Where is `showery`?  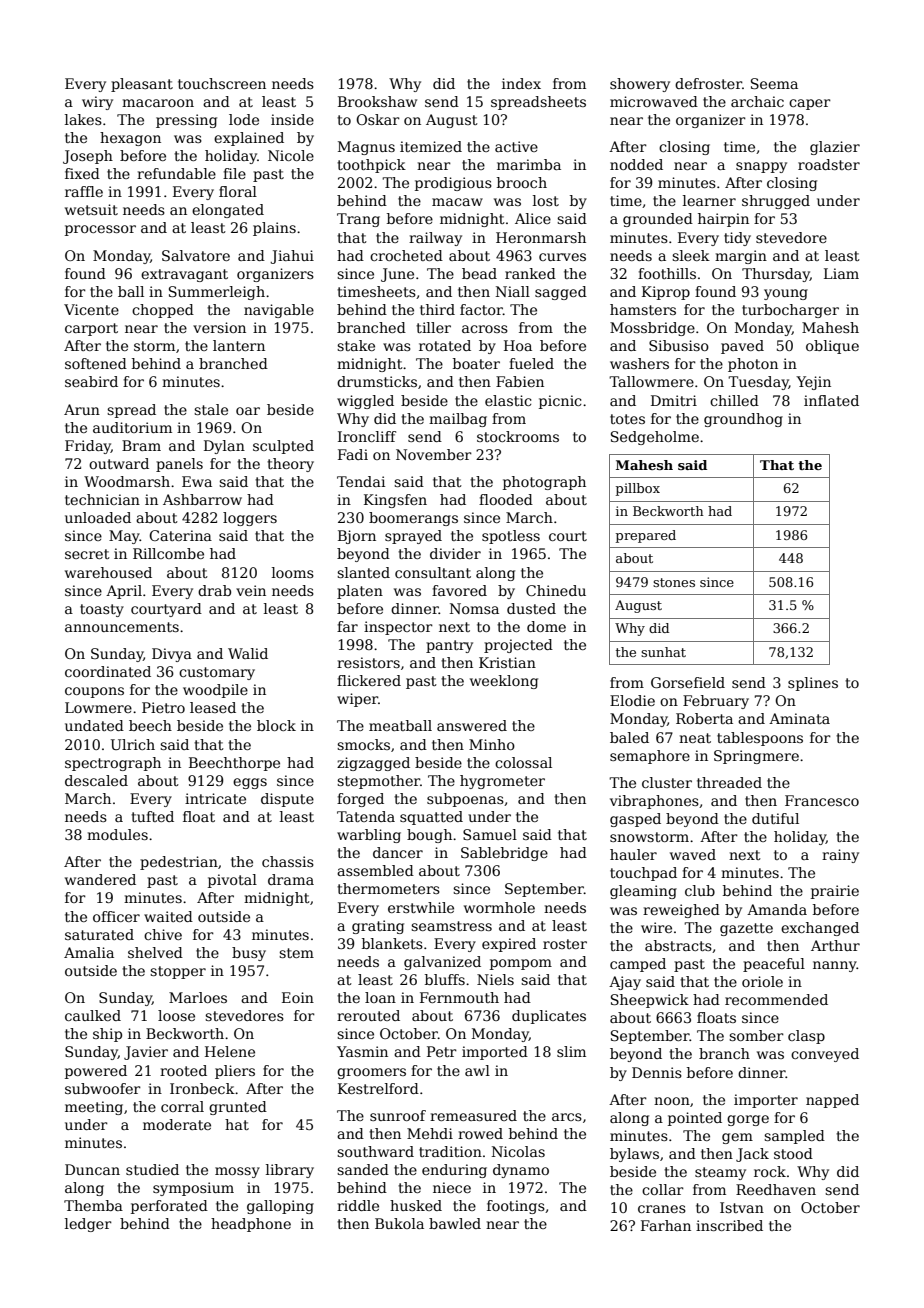 showery is located at coordinates (640, 85).
